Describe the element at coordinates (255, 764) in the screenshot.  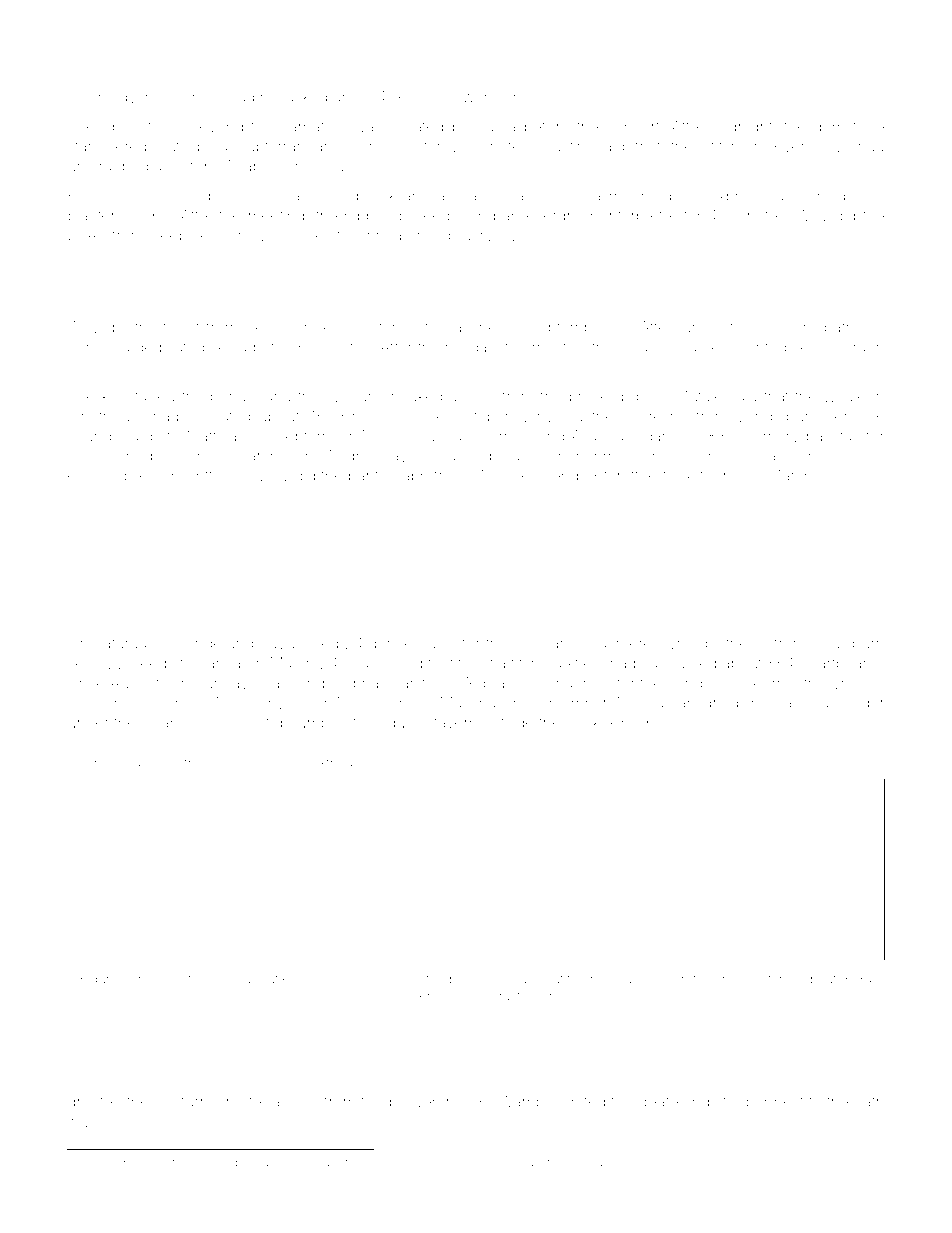
I see `camera` at that location.
